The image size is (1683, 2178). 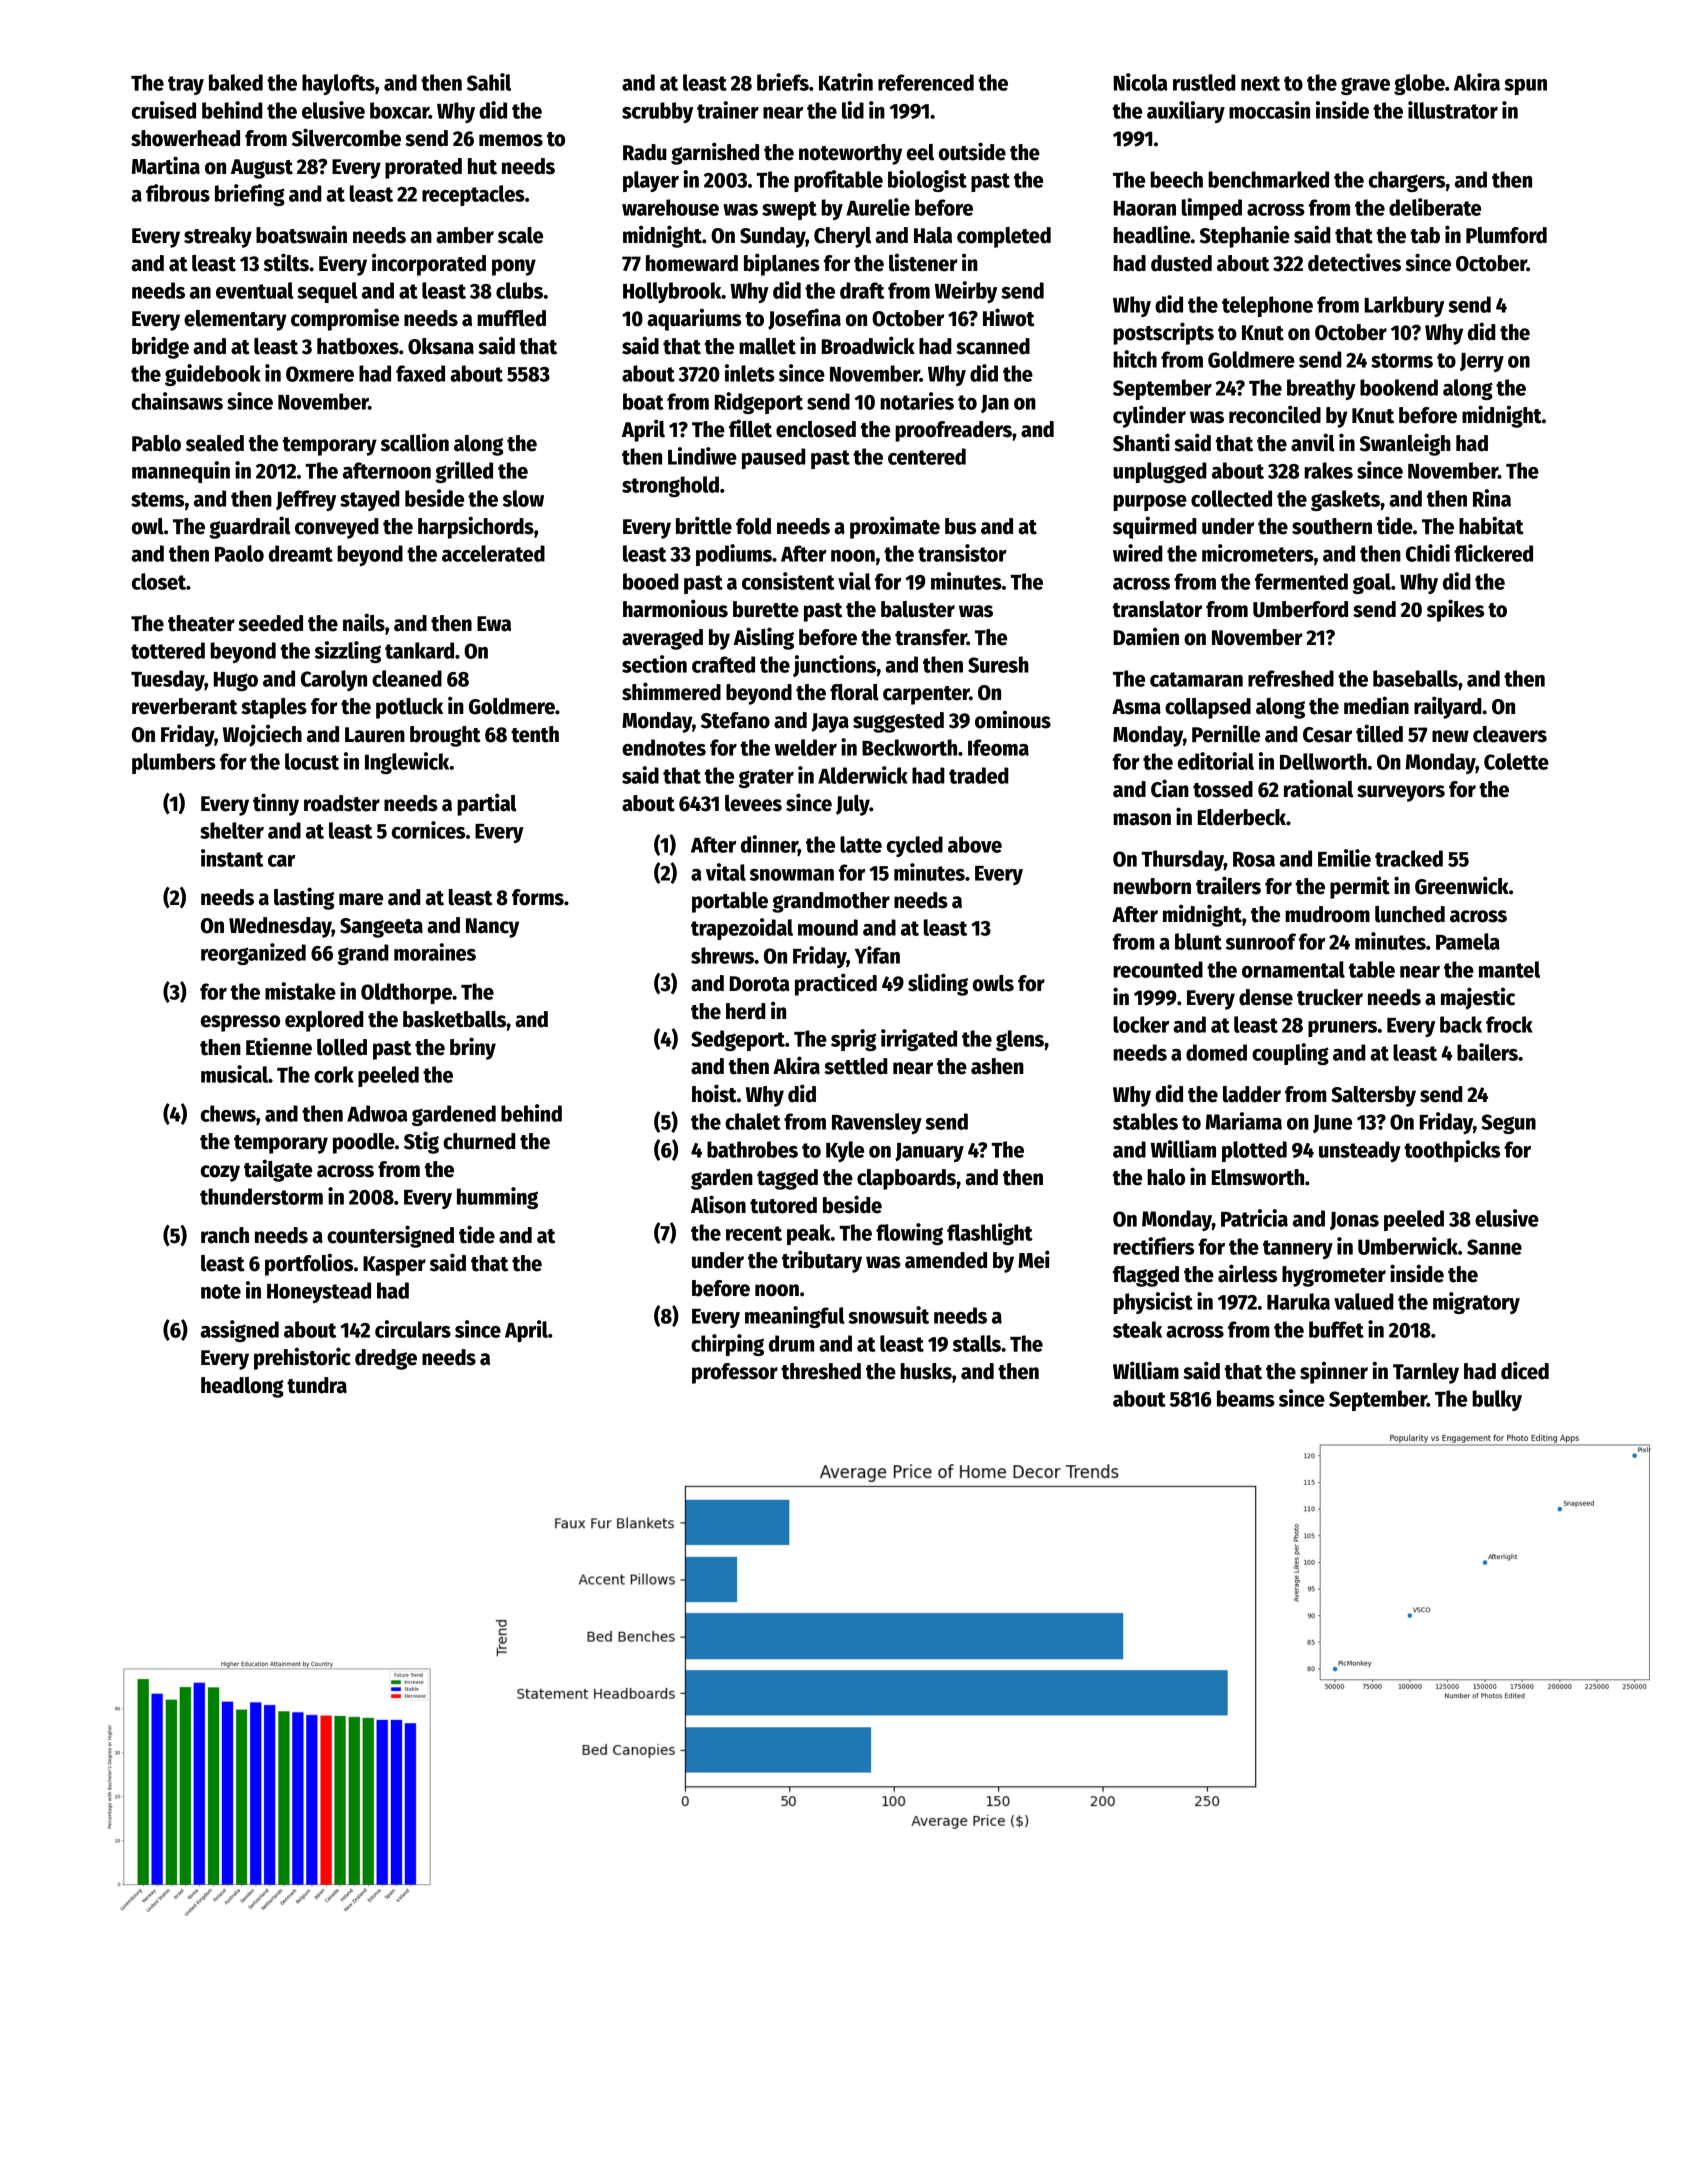 What do you see at coordinates (846, 82) in the screenshot?
I see `Katrin` at bounding box center [846, 82].
